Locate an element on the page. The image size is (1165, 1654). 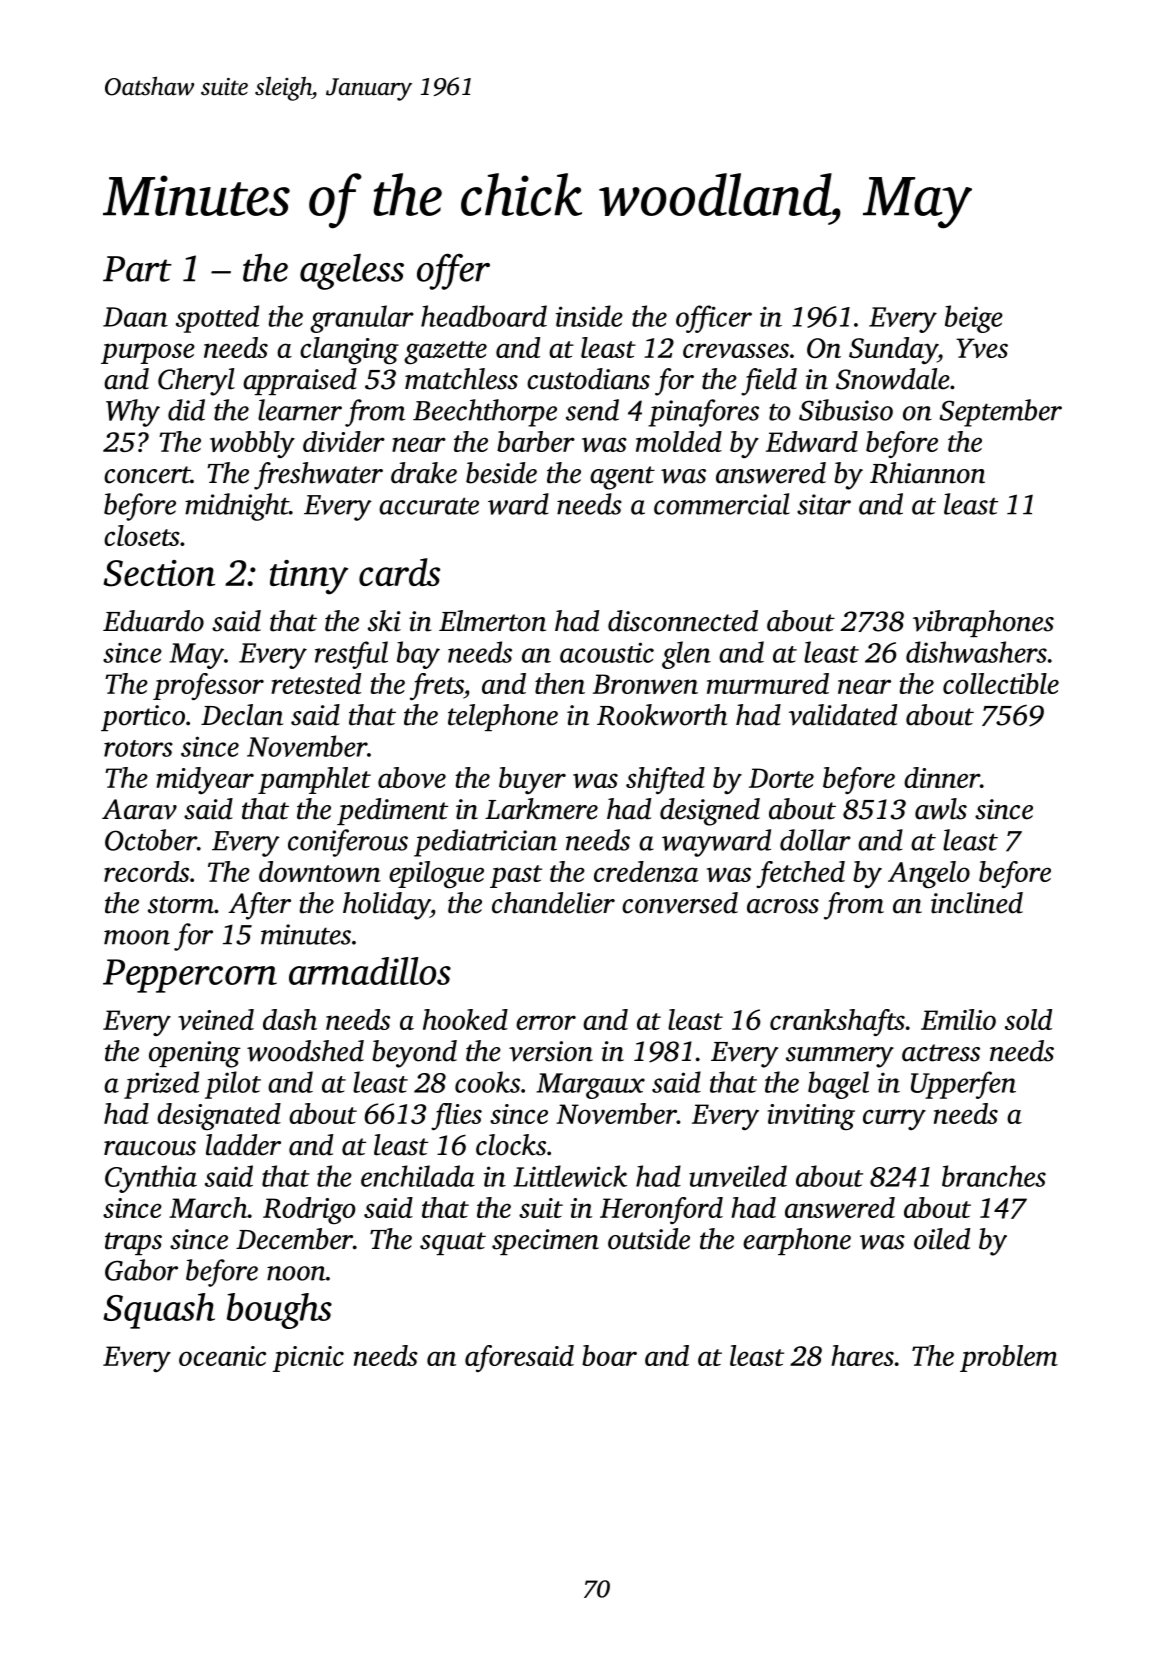
armadillos is located at coordinates (370, 971).
